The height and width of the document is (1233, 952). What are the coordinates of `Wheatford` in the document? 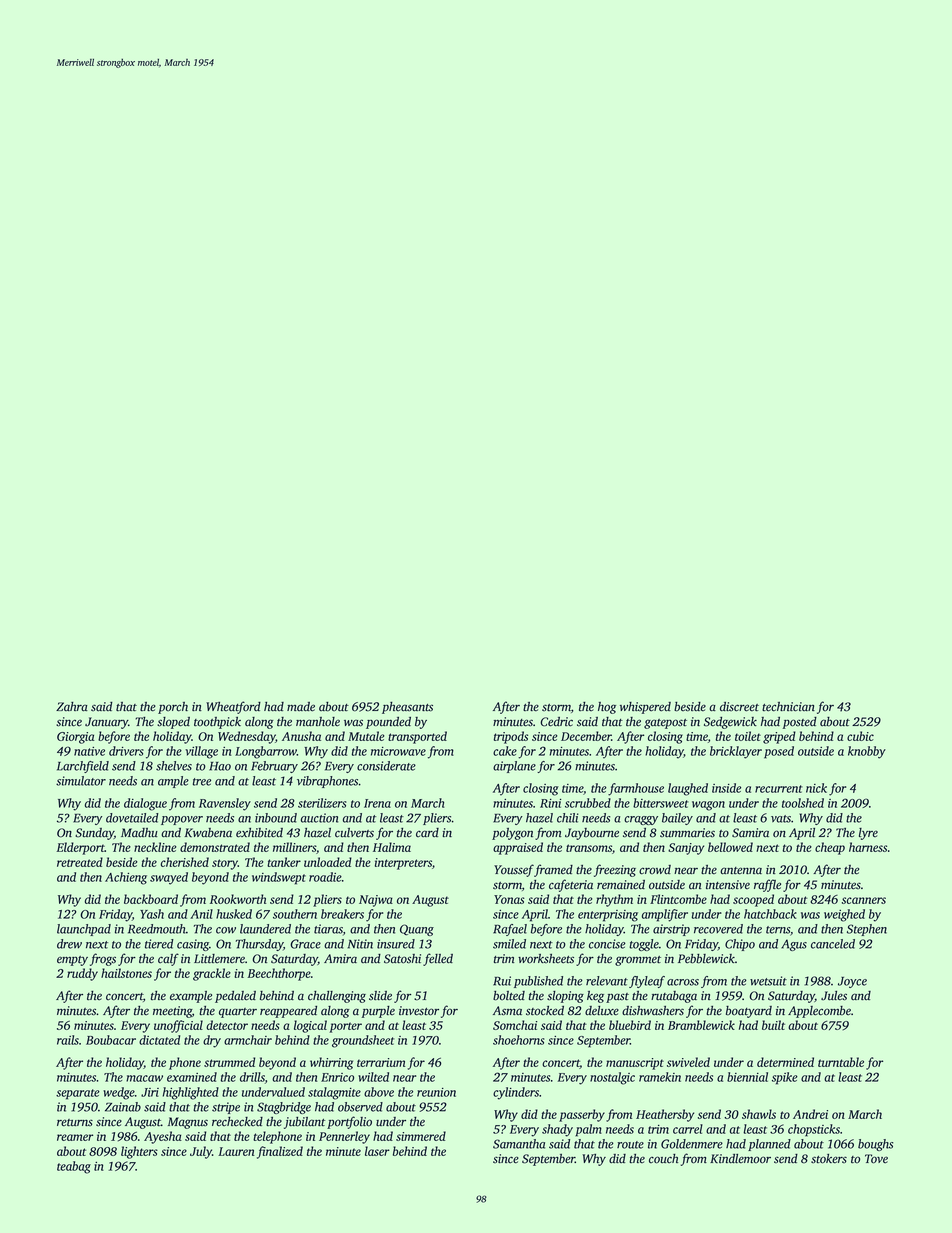 It's located at (233, 707).
